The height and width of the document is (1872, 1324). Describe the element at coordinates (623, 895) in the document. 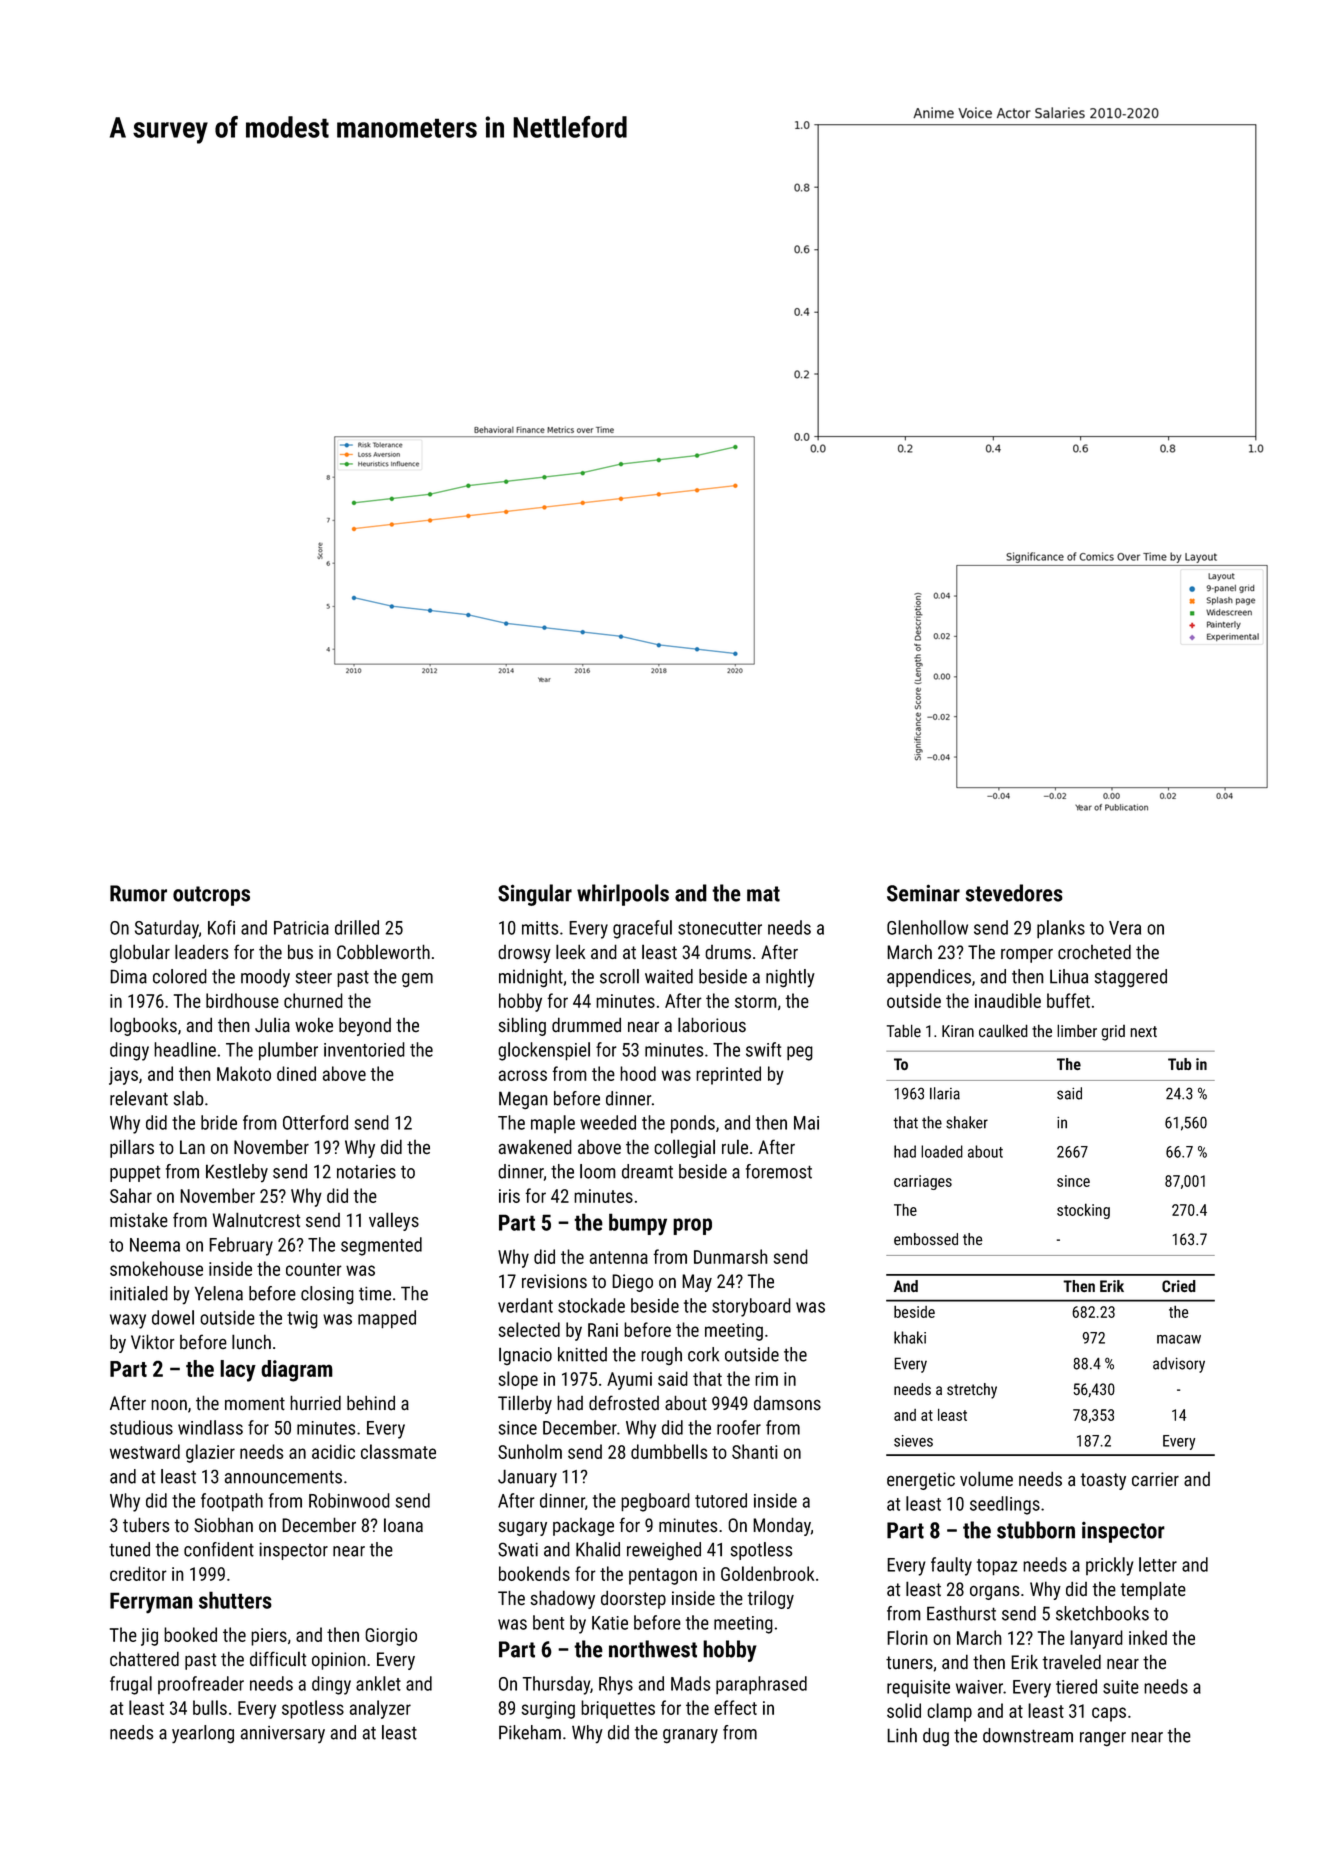

I see `whirlpools` at that location.
